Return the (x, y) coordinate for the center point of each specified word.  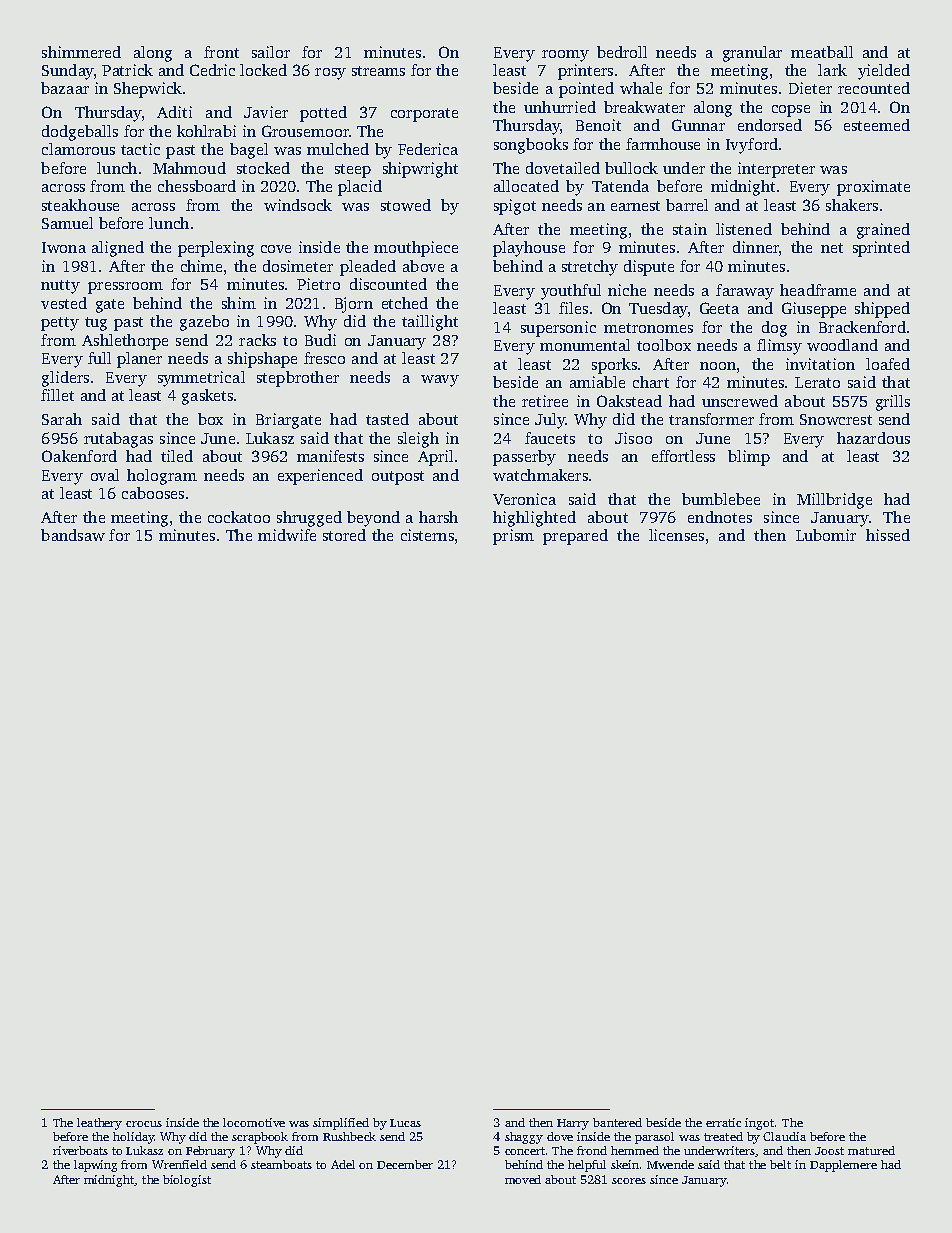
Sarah (62, 419)
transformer (711, 419)
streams (378, 71)
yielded (884, 72)
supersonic (558, 329)
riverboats (80, 1150)
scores (629, 1181)
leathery (99, 1124)
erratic (723, 1122)
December (405, 1164)
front (221, 52)
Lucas (405, 1123)
